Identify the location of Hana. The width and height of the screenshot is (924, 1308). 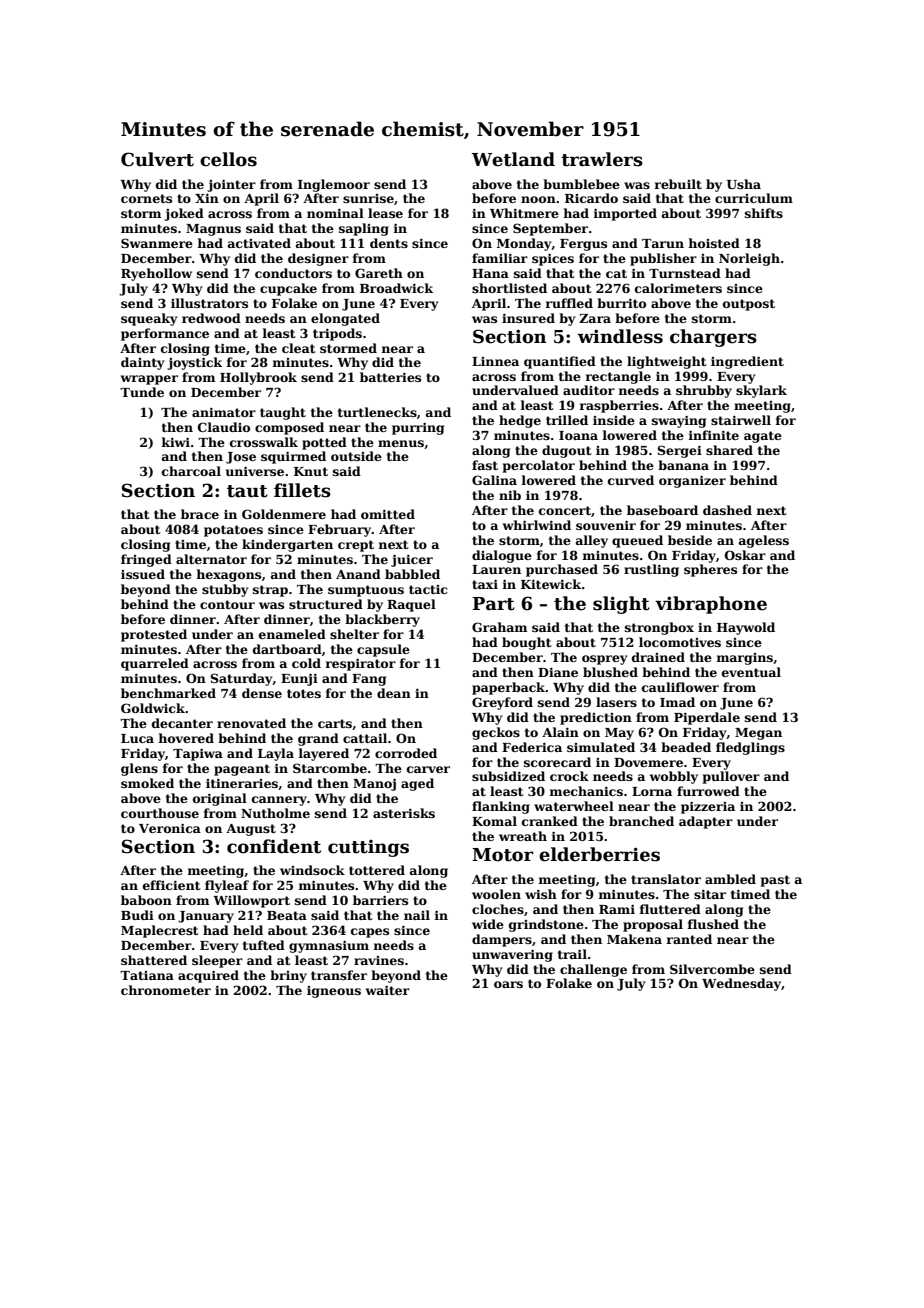
(490, 273).
